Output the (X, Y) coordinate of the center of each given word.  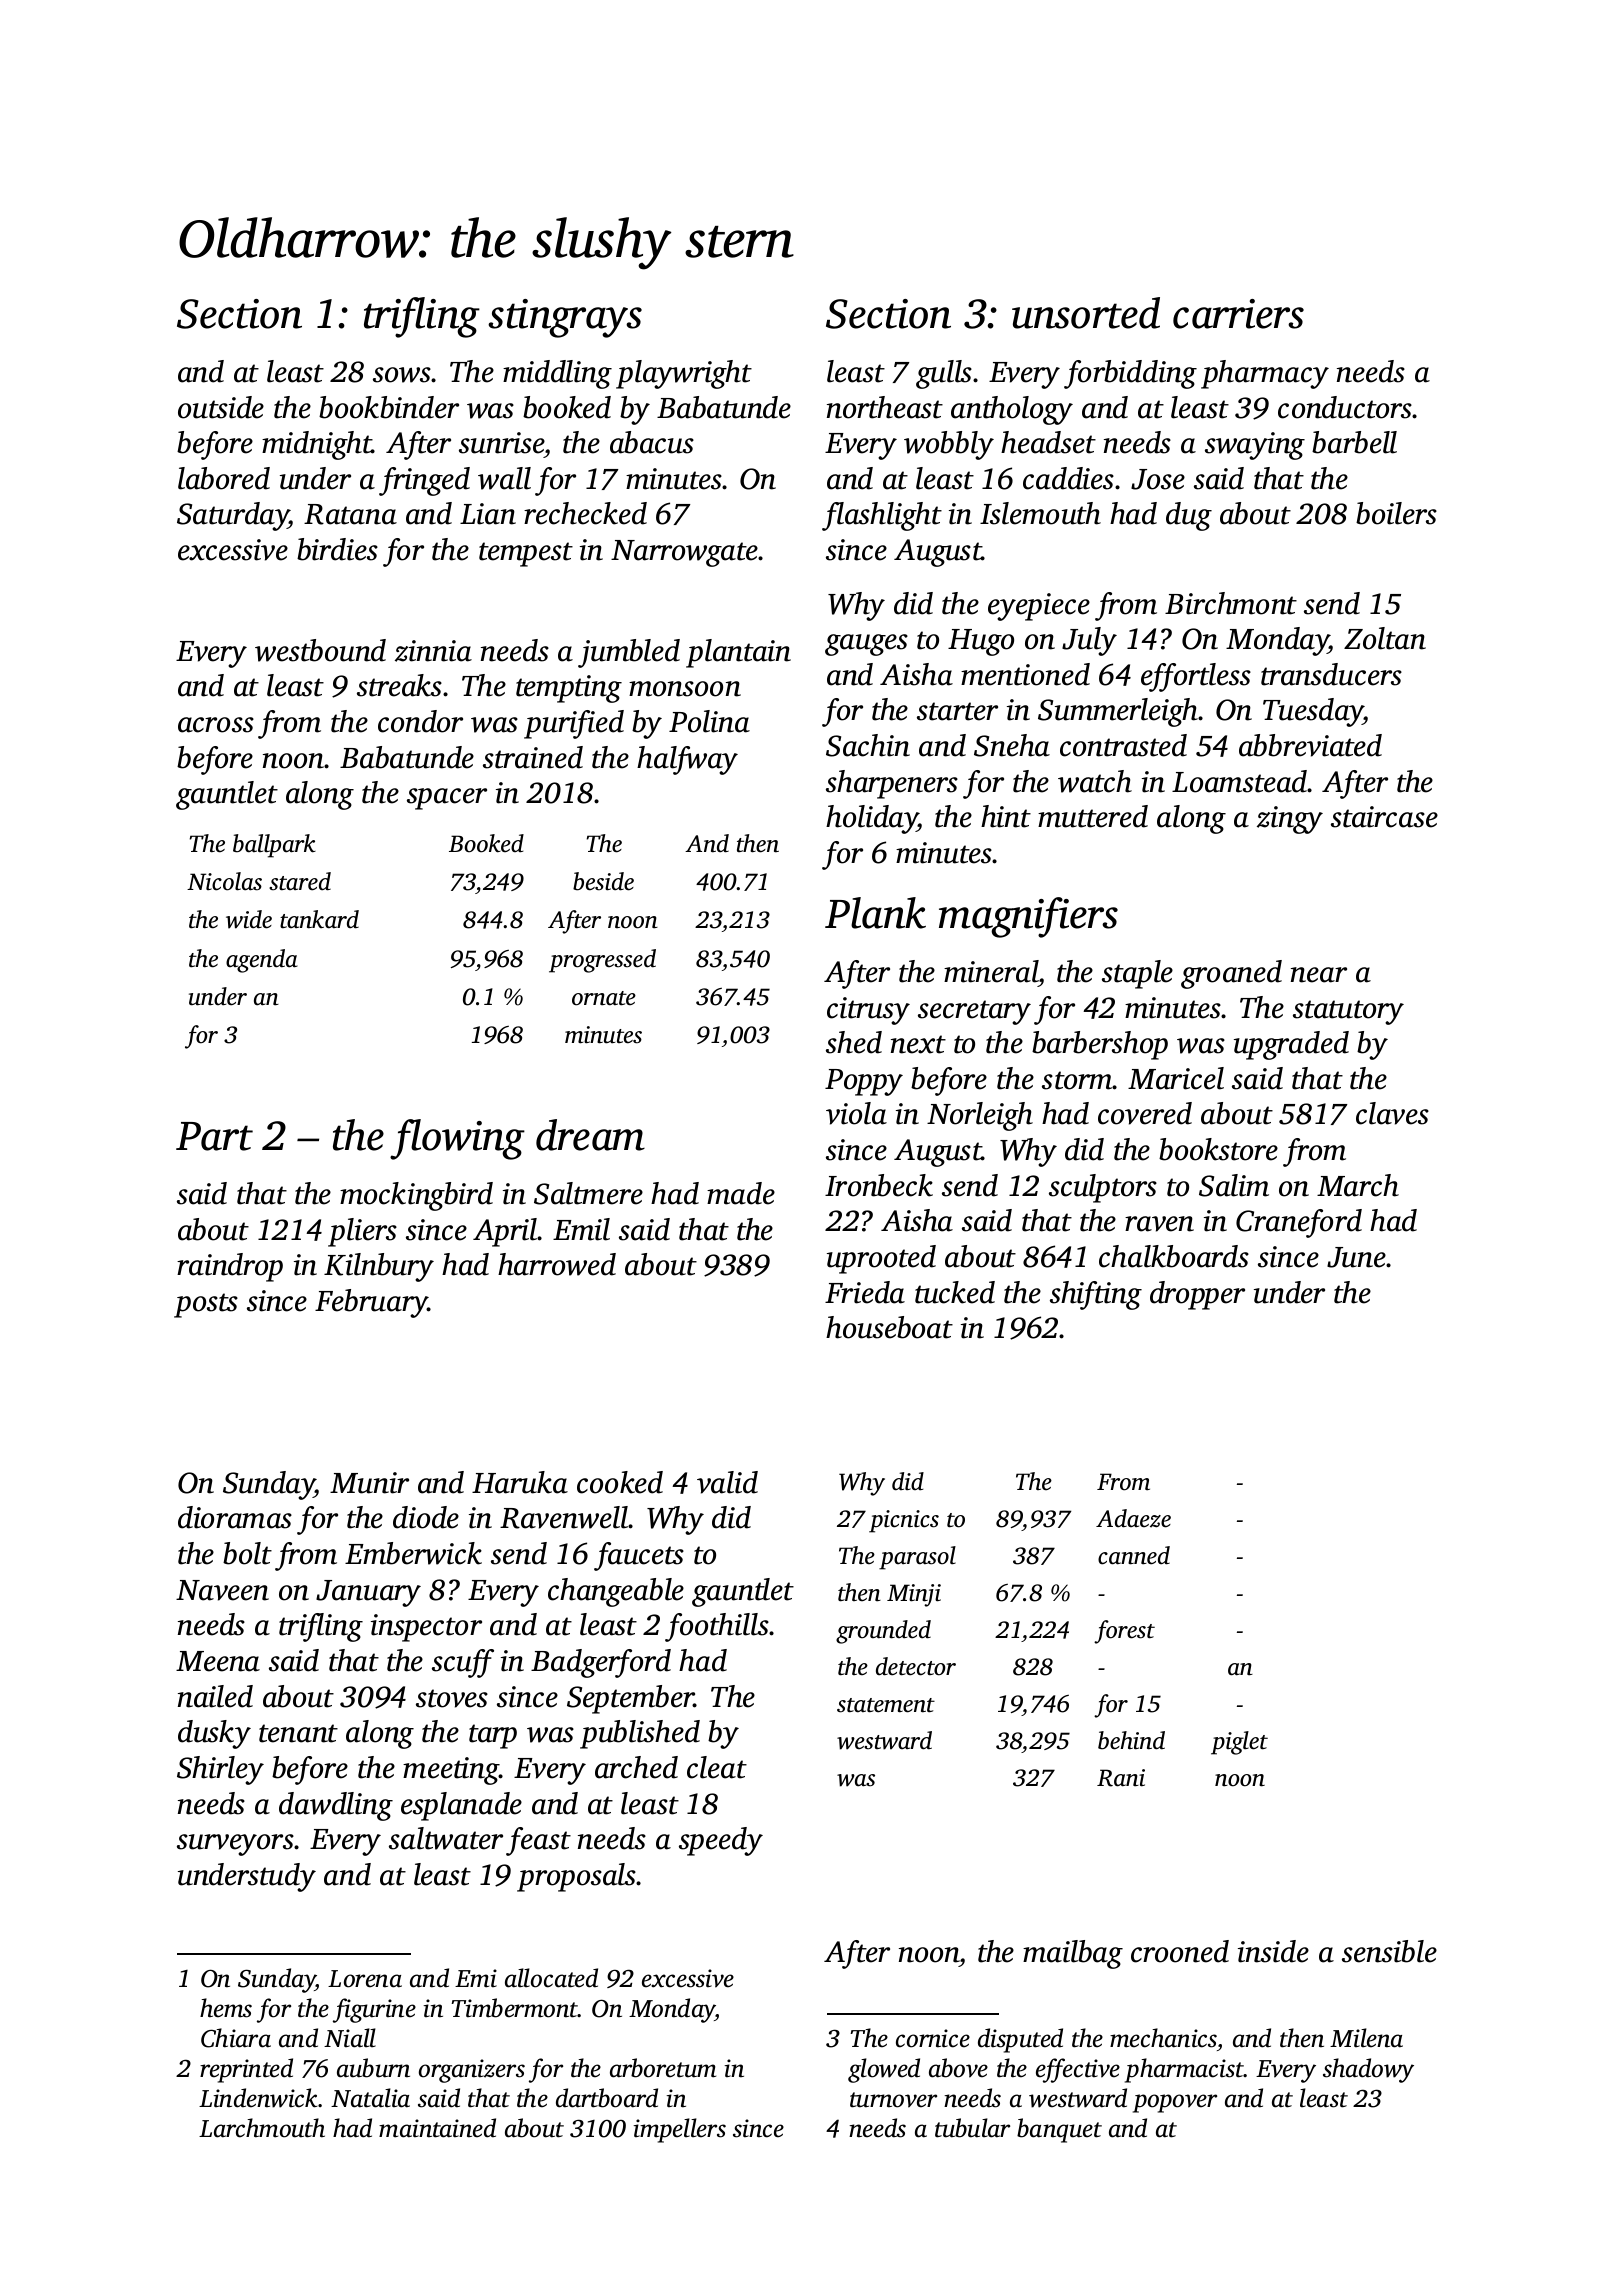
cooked (620, 1482)
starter (957, 711)
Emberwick (413, 1553)
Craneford (1299, 1223)
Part (214, 1136)
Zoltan (1385, 638)
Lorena (365, 1979)
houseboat (889, 1327)
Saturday (233, 516)
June (1357, 1257)
